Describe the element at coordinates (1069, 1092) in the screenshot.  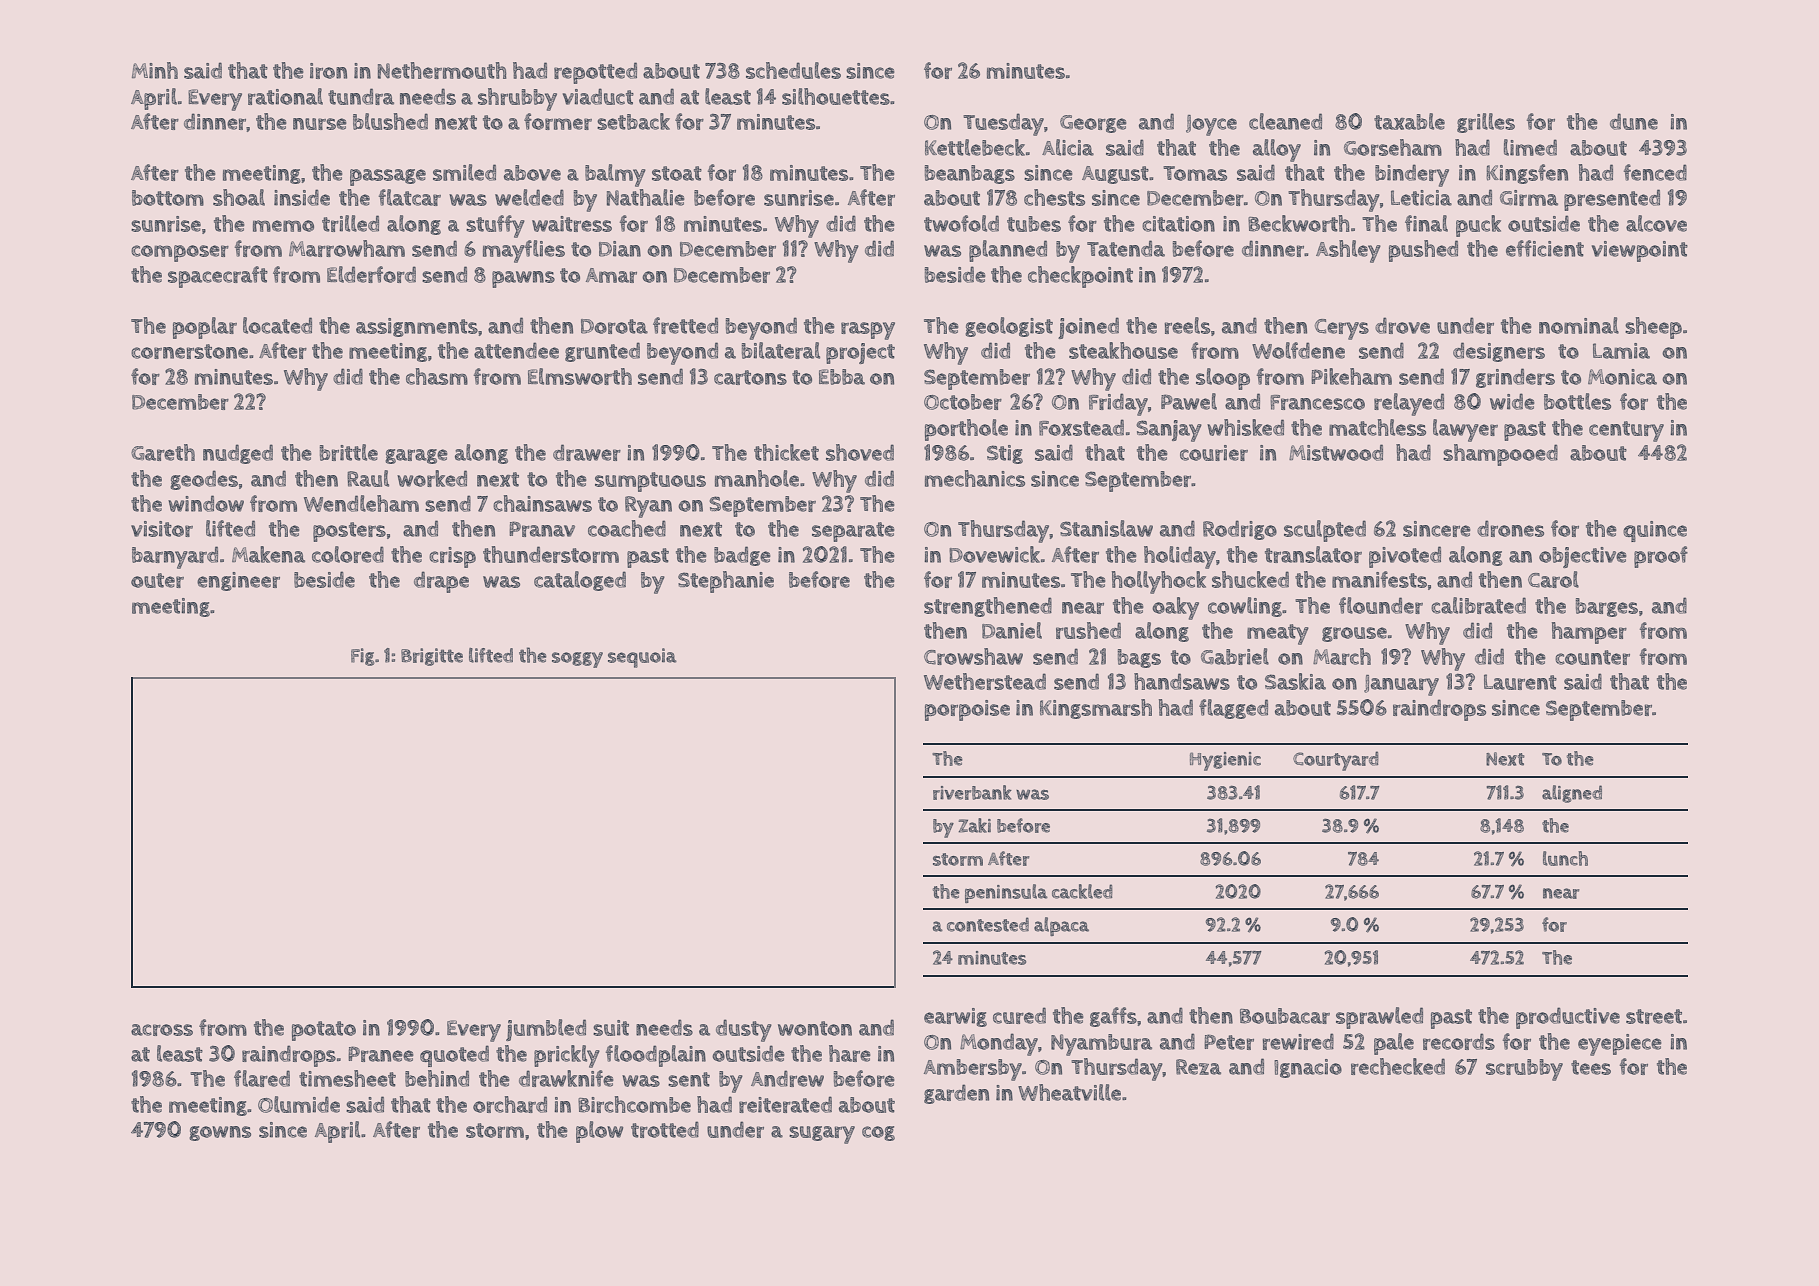
I see `Wheatville` at that location.
